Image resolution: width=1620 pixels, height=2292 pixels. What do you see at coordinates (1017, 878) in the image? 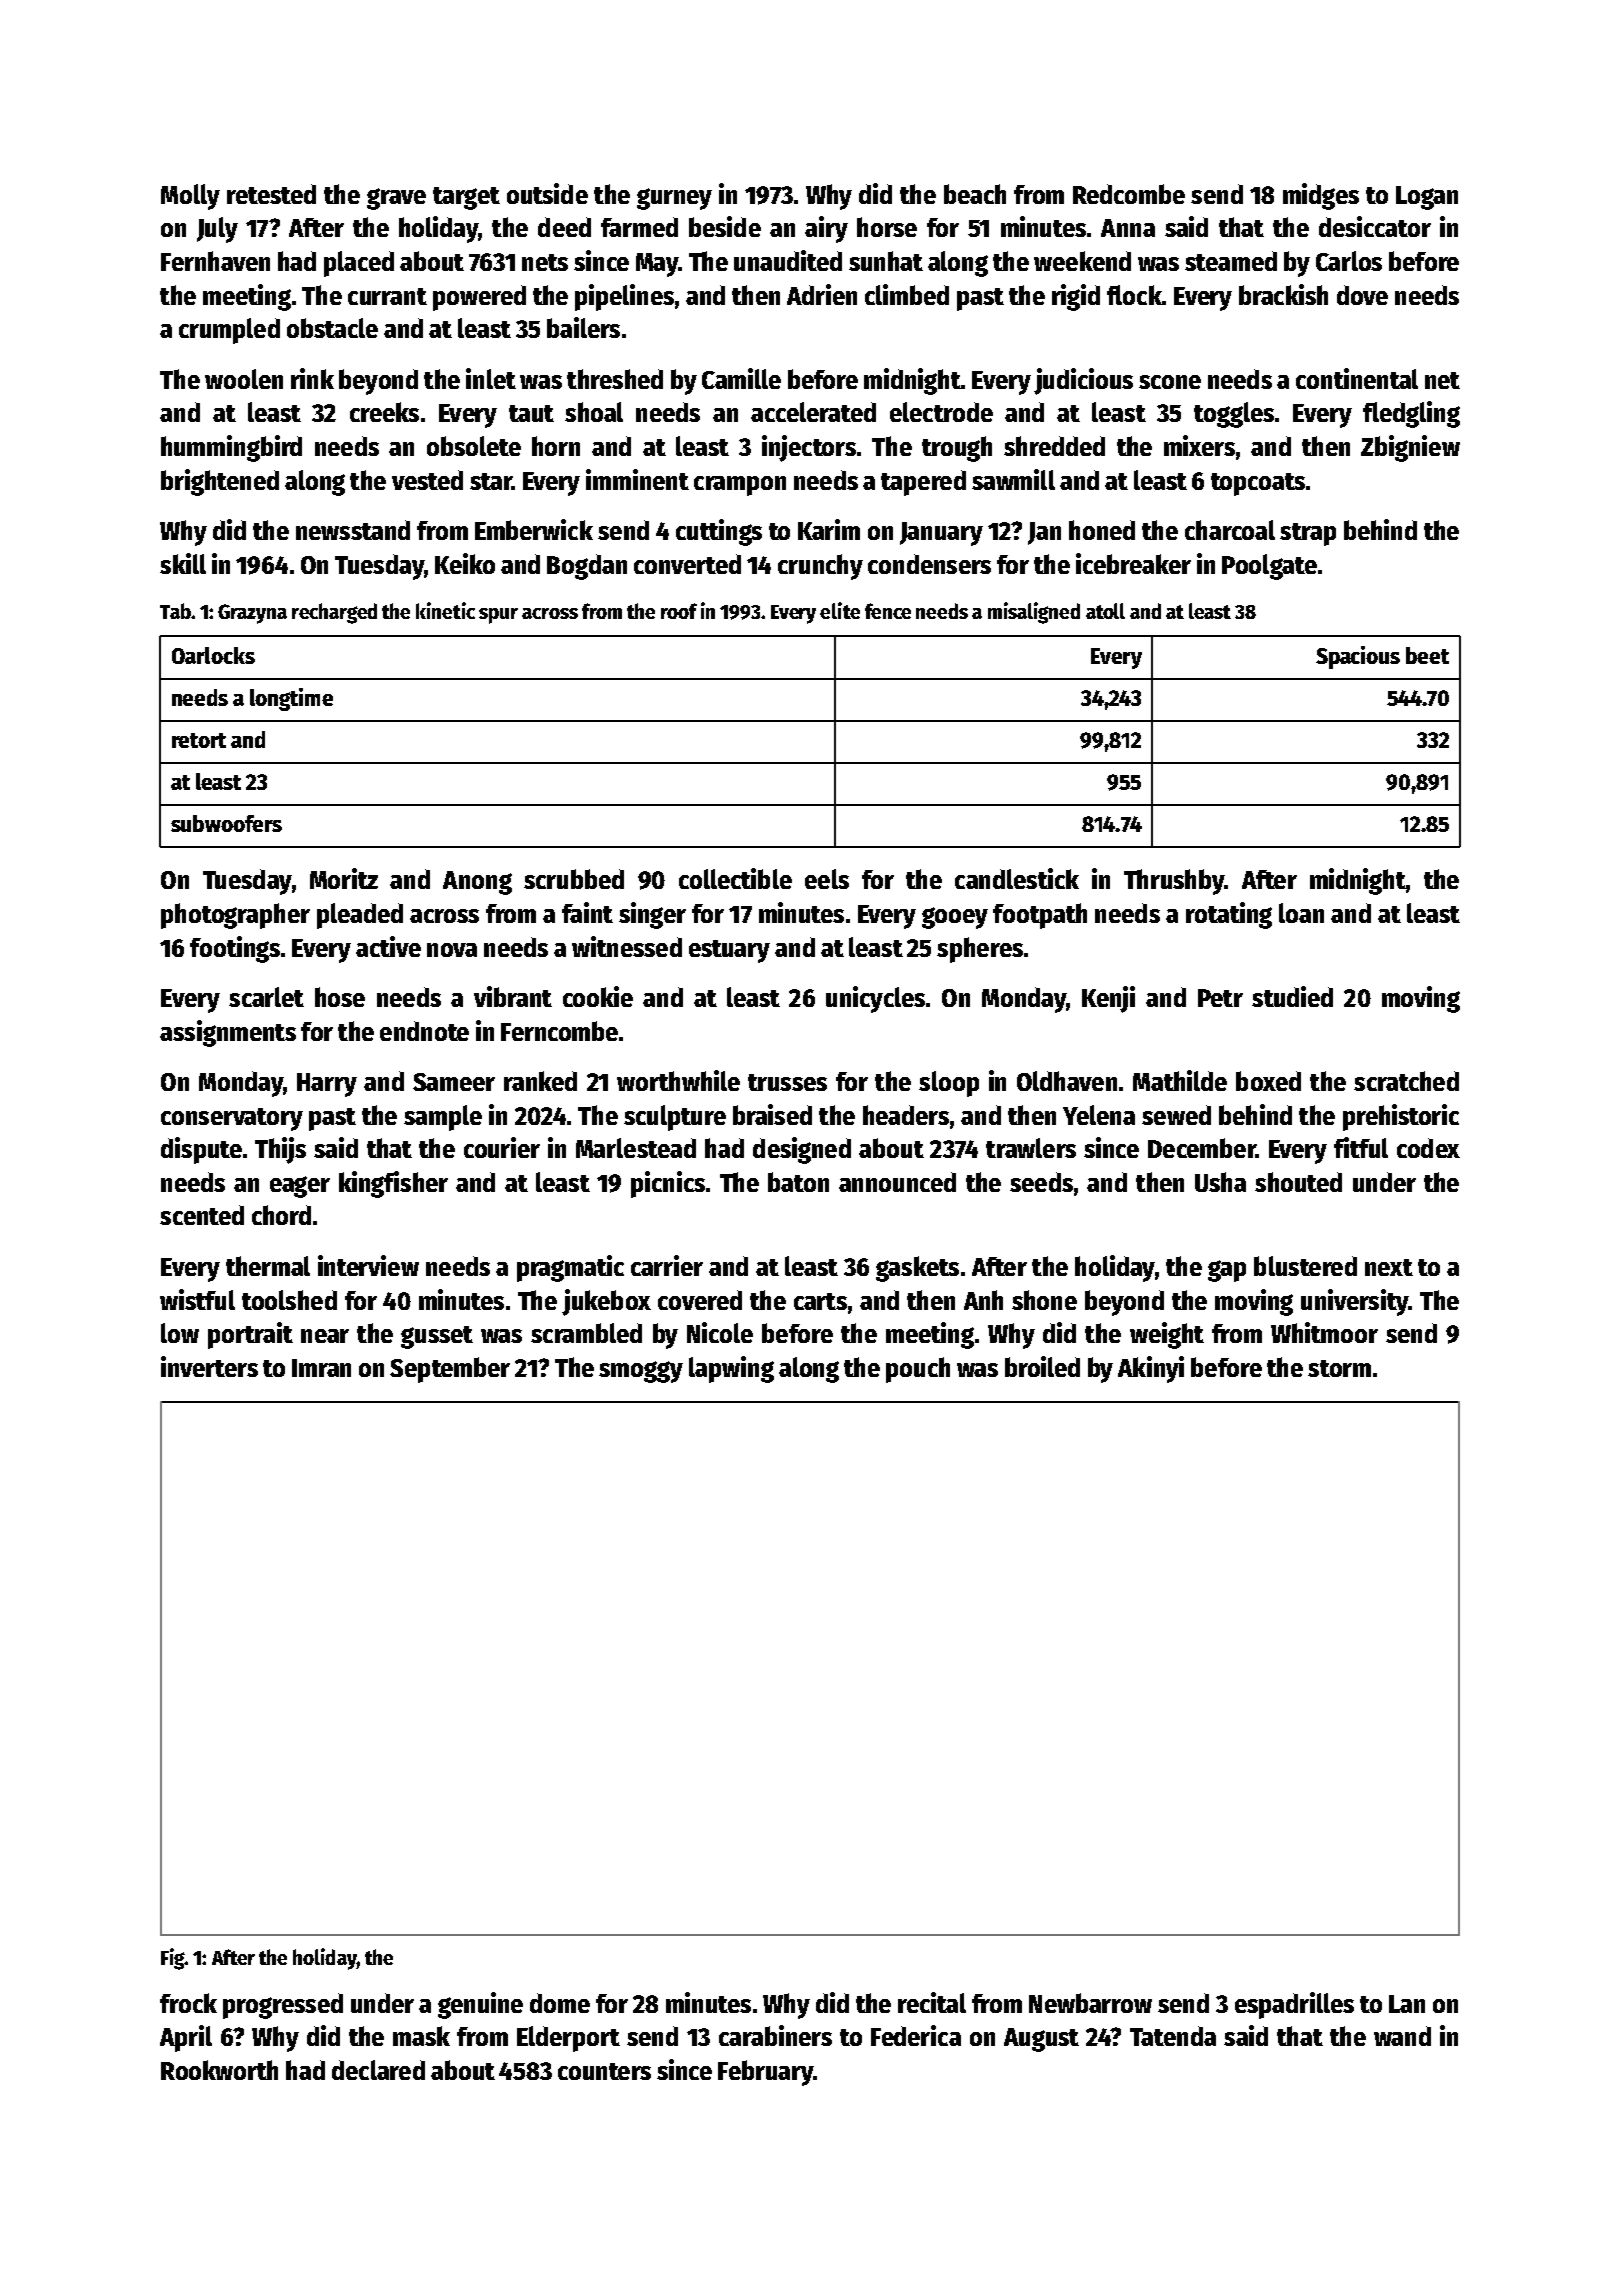
I see `candlestick` at bounding box center [1017, 878].
